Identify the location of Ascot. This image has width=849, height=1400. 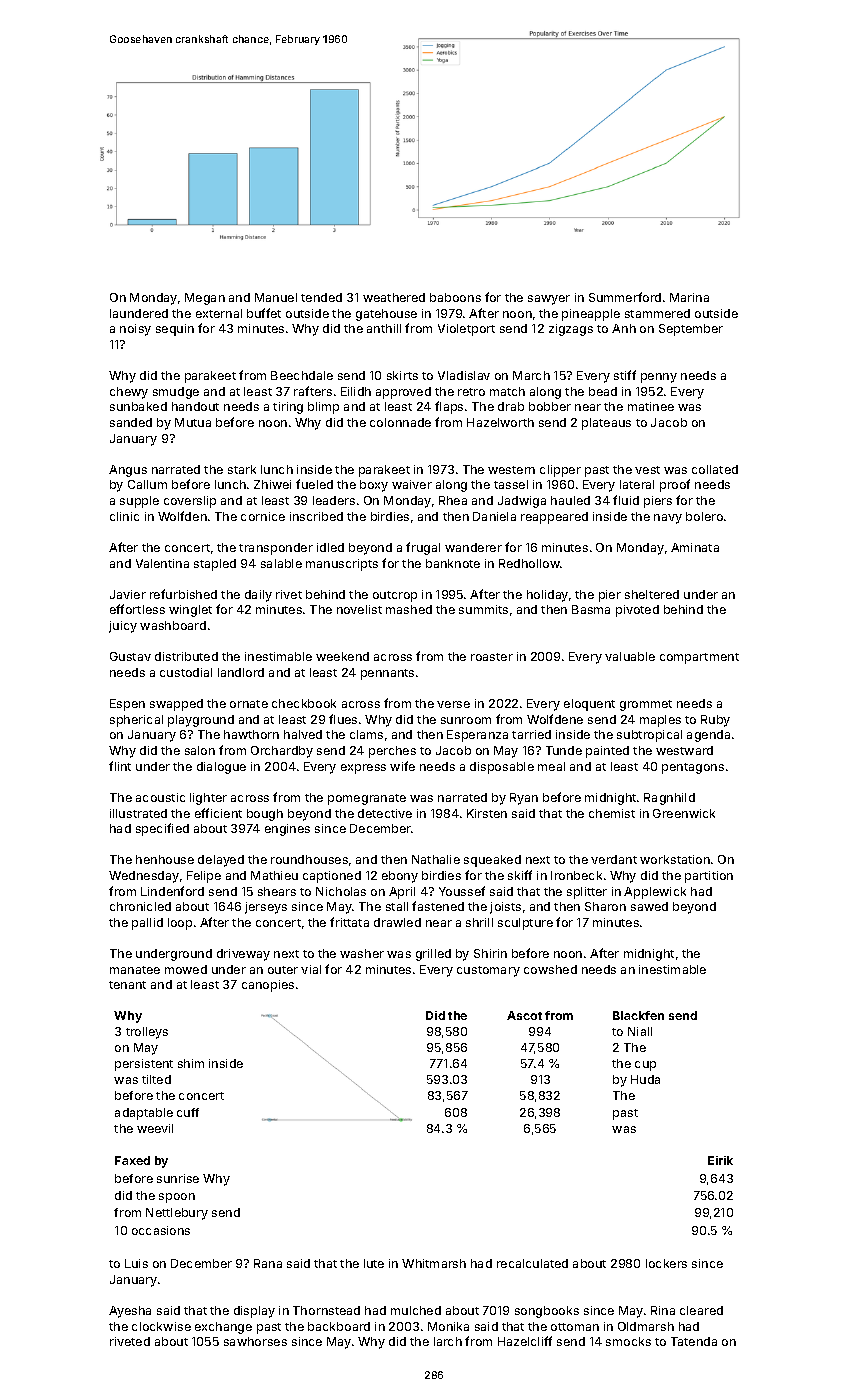
(524, 1015).
